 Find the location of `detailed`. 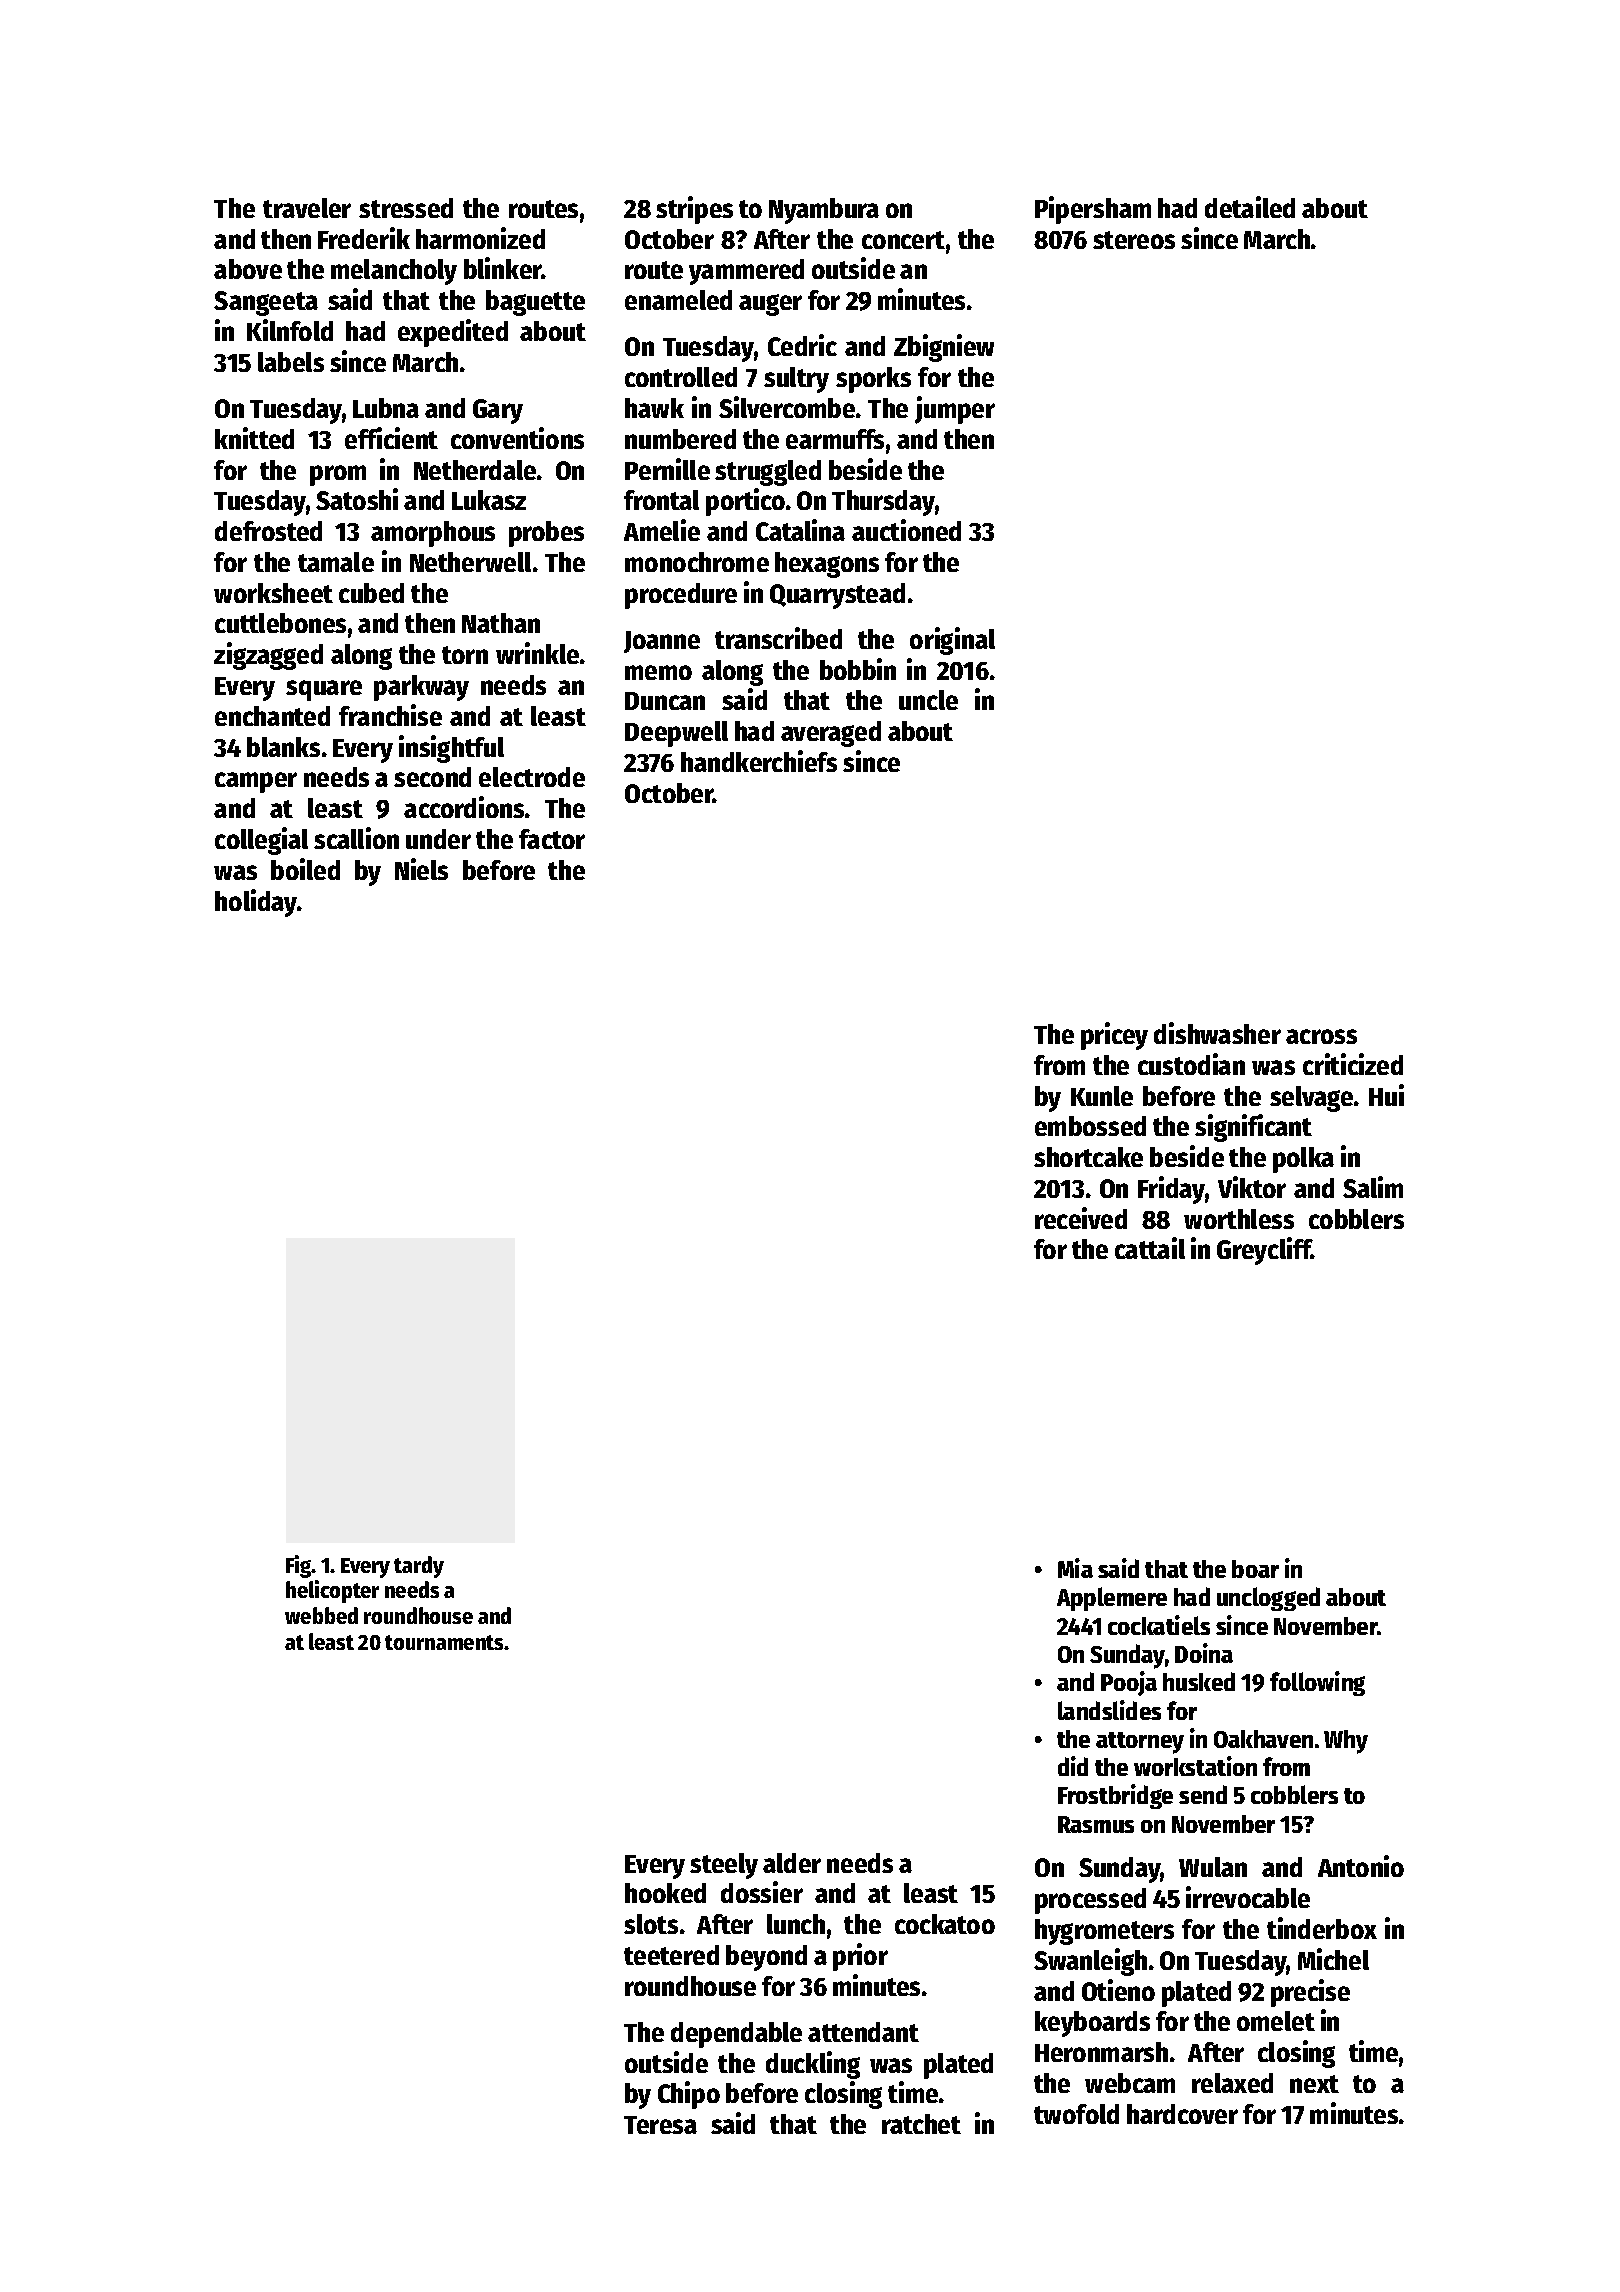

detailed is located at coordinates (1250, 207).
